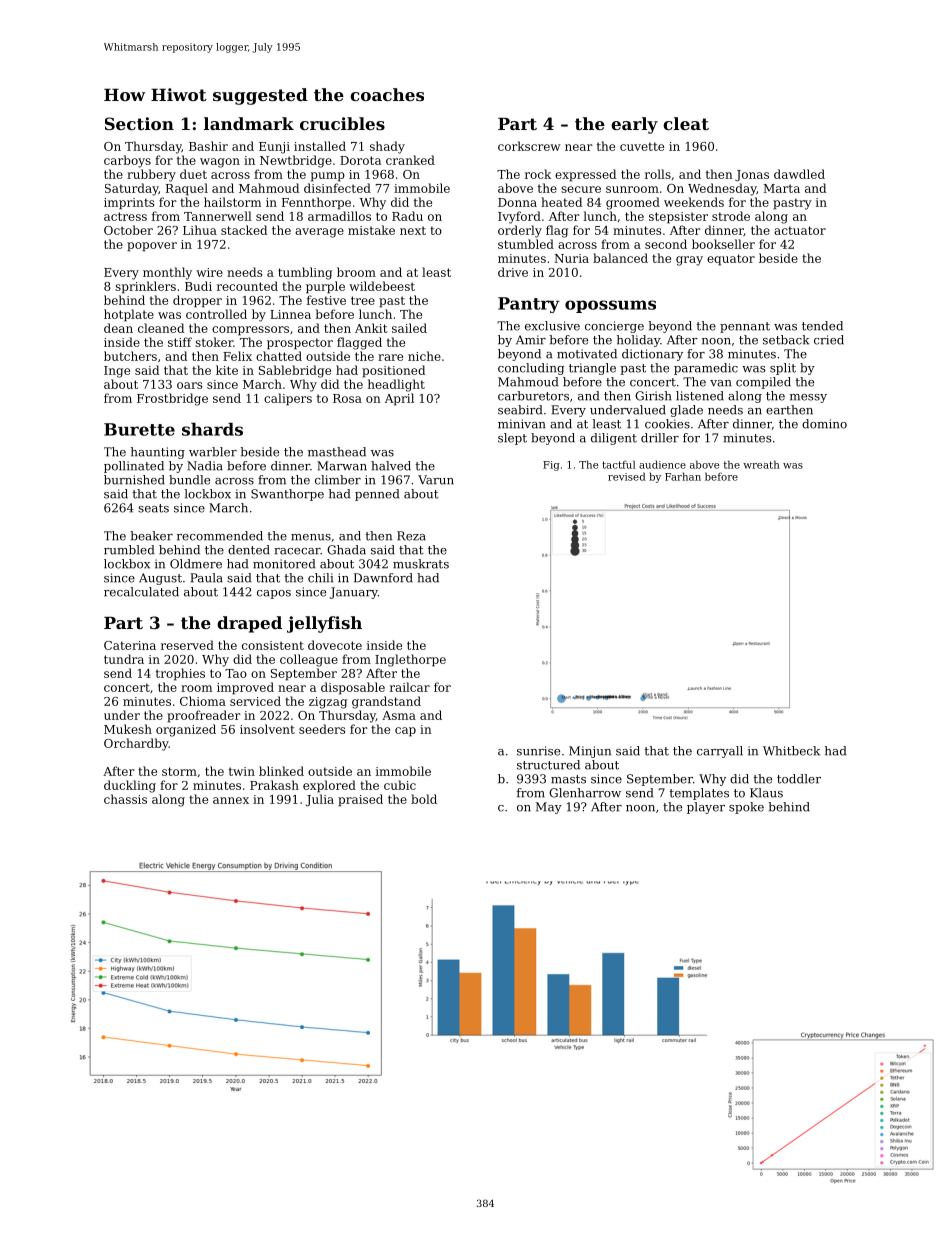 Image resolution: width=952 pixels, height=1233 pixels. Describe the element at coordinates (686, 123) in the screenshot. I see `cleat` at that location.
